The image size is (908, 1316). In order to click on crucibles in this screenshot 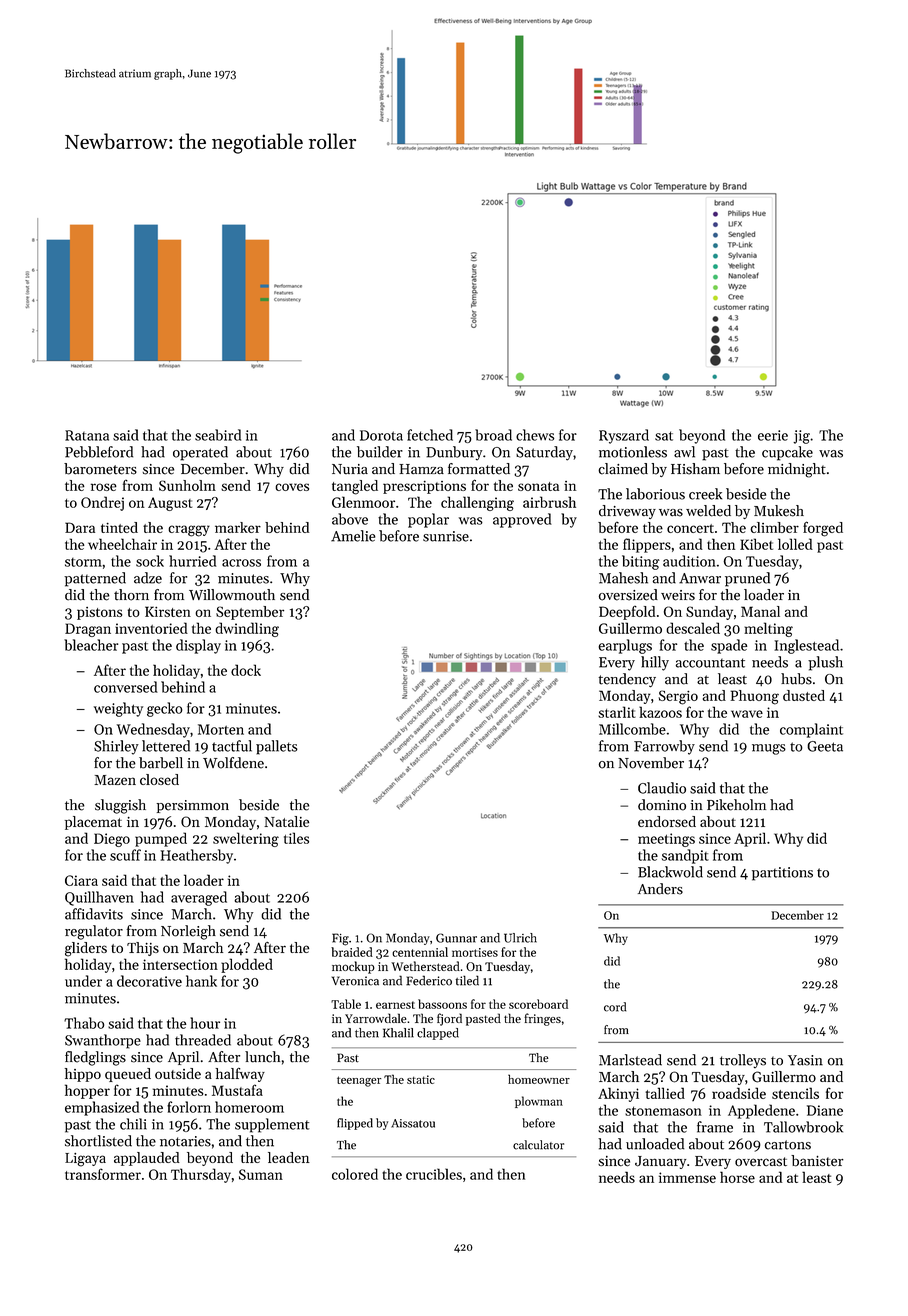, I will do `click(434, 1174)`.
